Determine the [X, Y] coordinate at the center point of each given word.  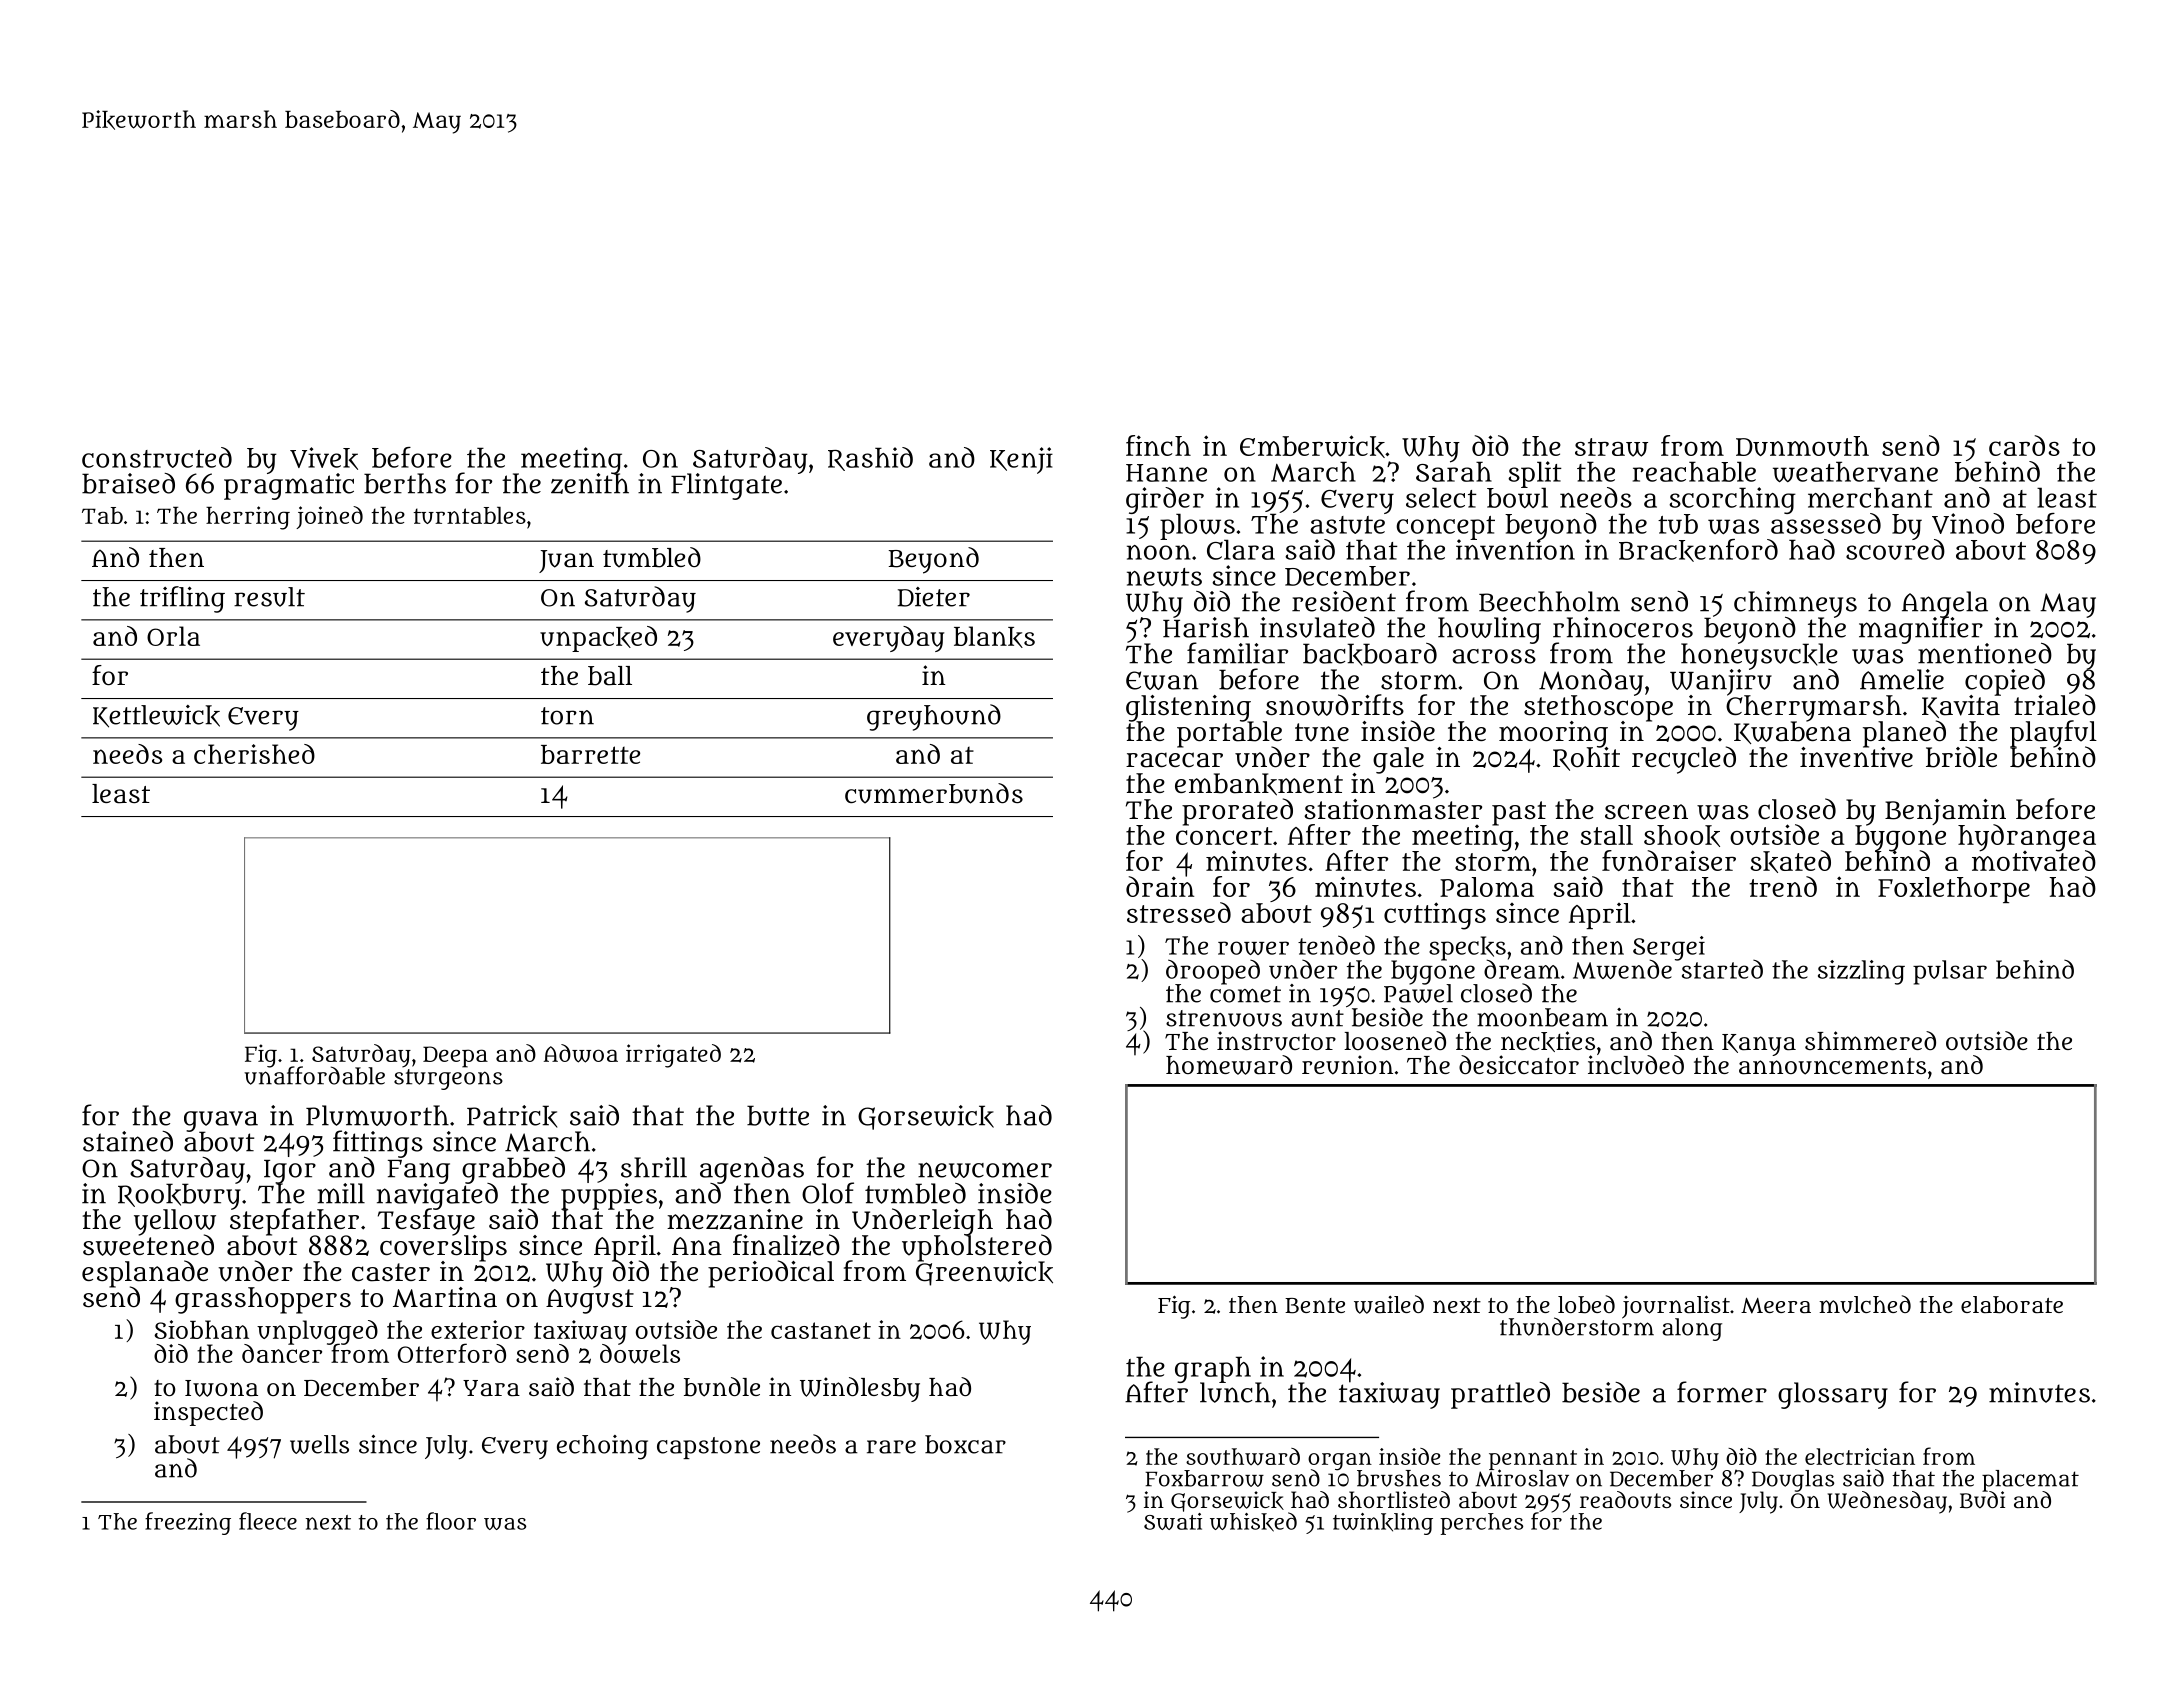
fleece [268, 1521]
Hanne [1166, 473]
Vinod [1968, 523]
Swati [1173, 1521]
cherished [254, 754]
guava [221, 1121]
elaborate [2012, 1305]
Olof [828, 1193]
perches [1481, 1524]
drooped [1213, 971]
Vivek [324, 458]
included [1636, 1065]
